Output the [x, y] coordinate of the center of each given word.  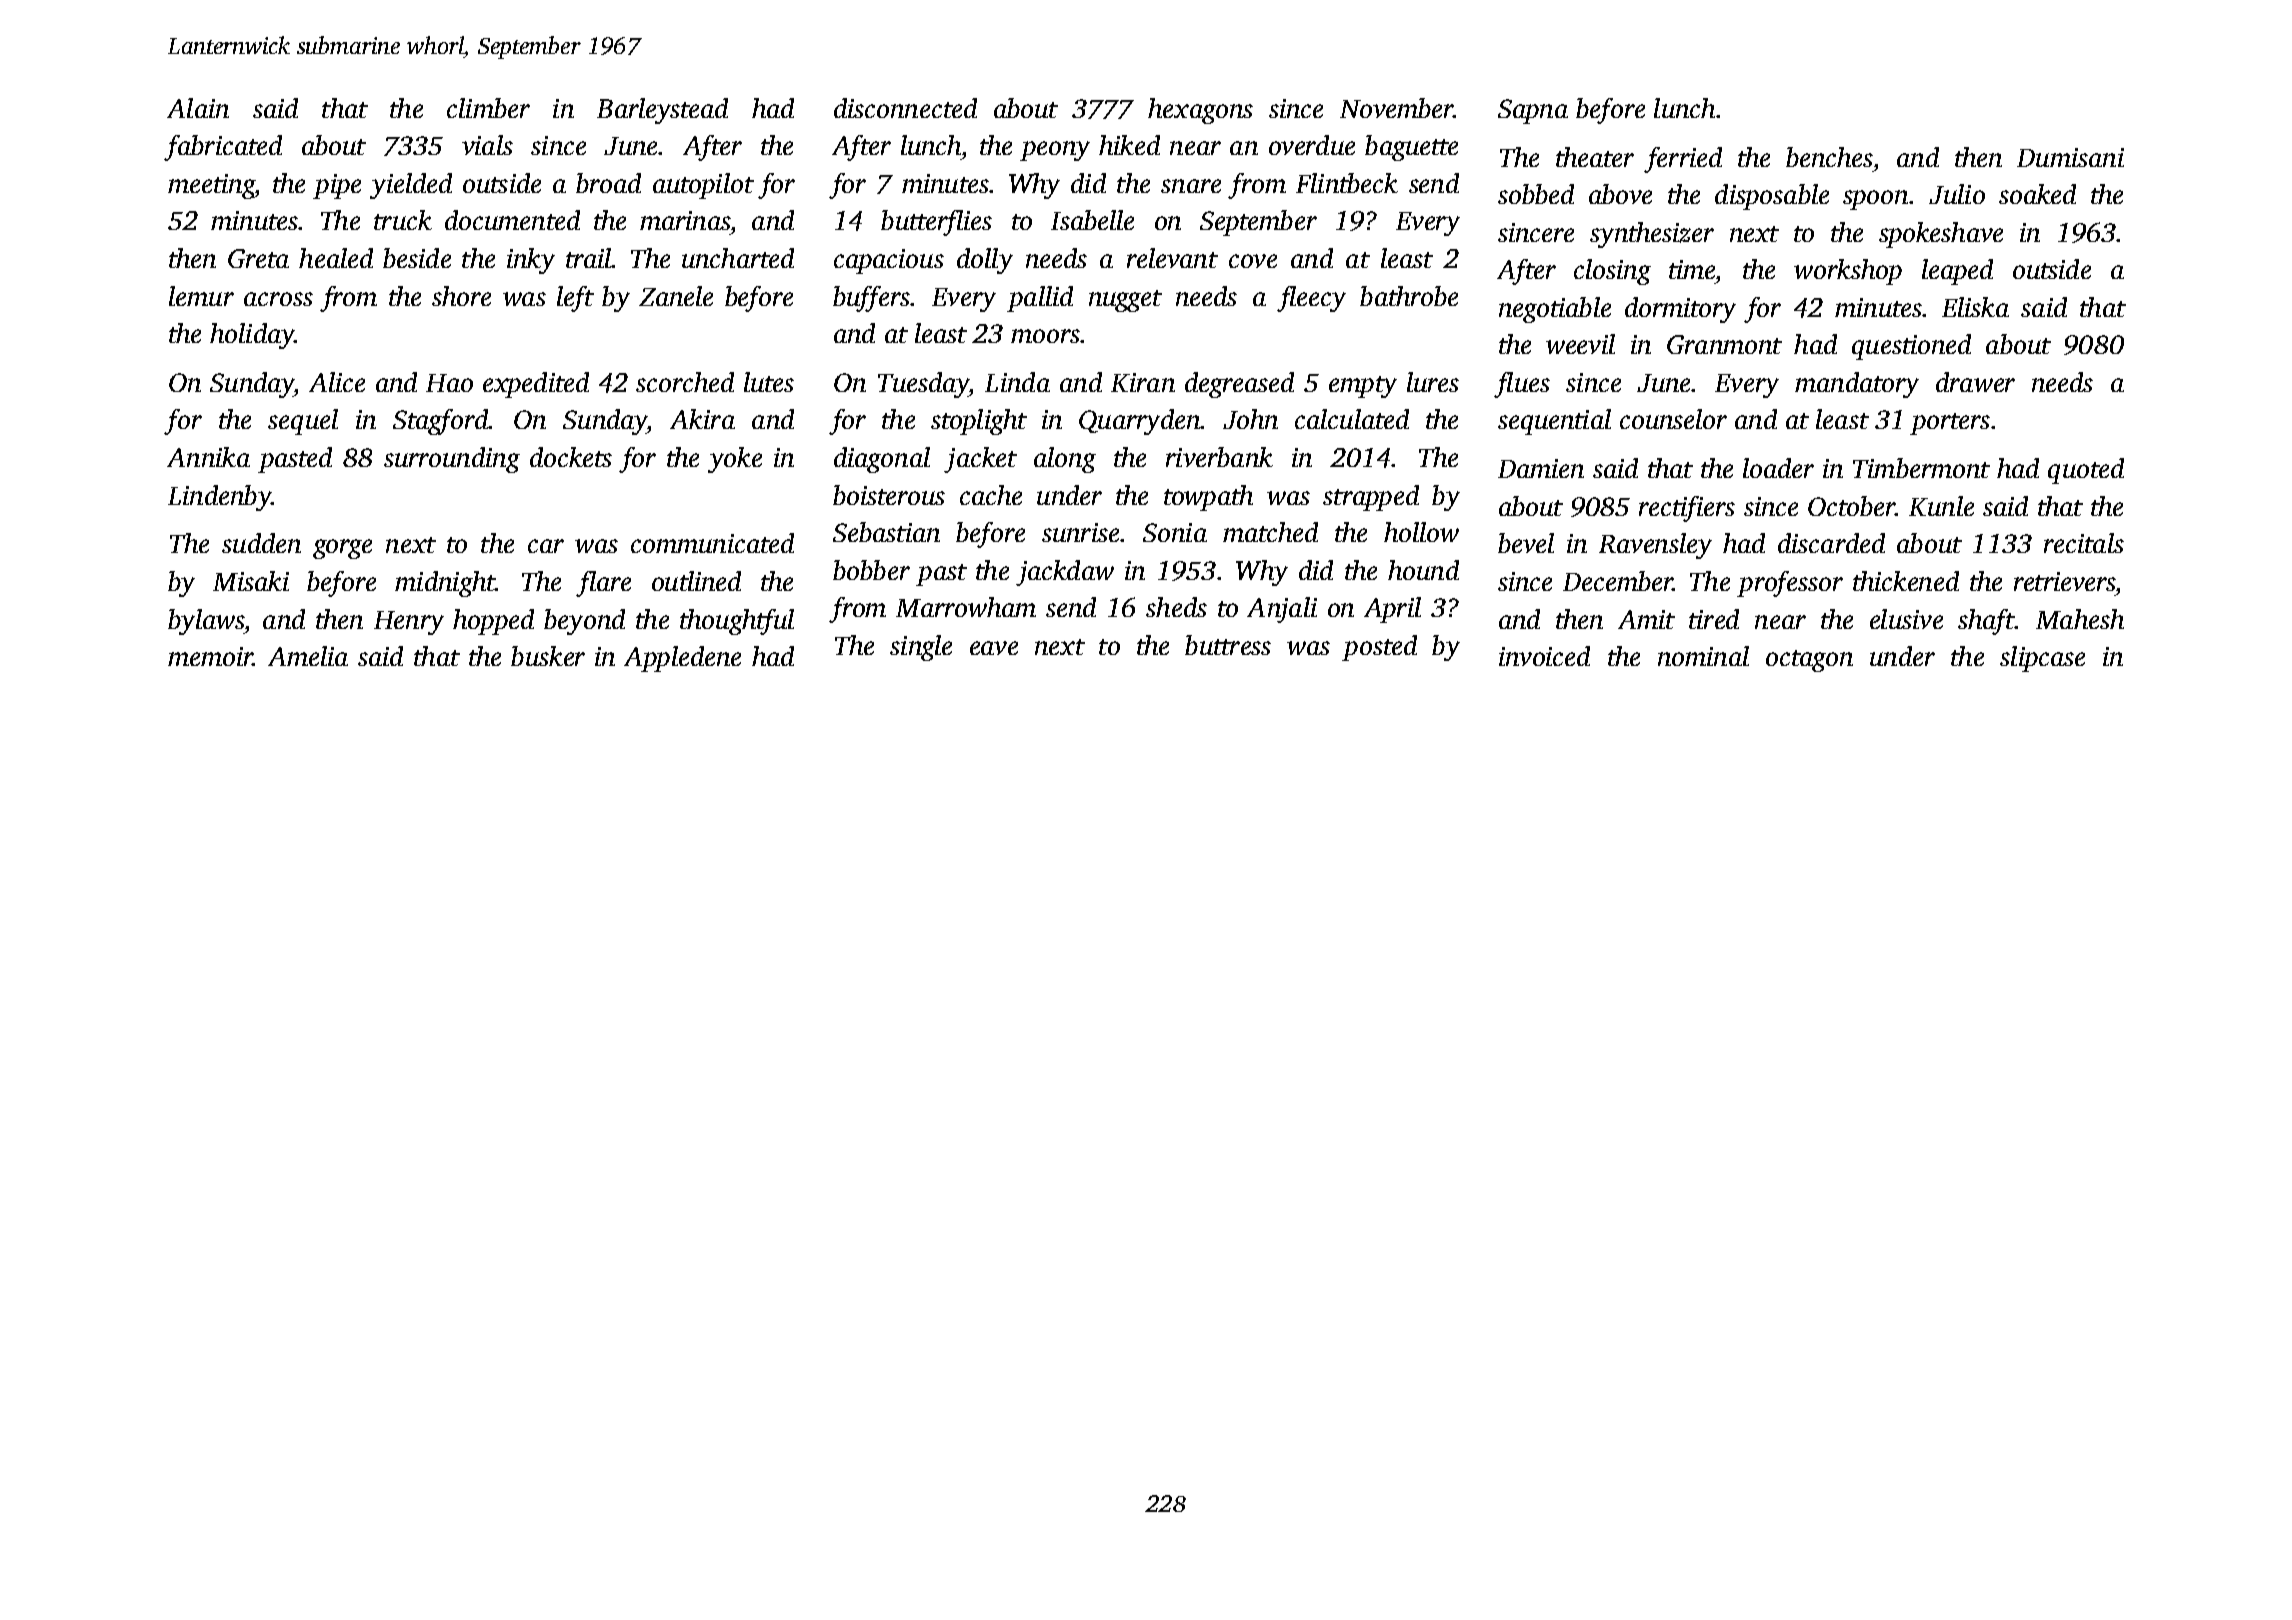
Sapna [1533, 111]
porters [1950, 424]
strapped [1371, 498]
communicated [712, 543]
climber [488, 108]
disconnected [905, 108]
